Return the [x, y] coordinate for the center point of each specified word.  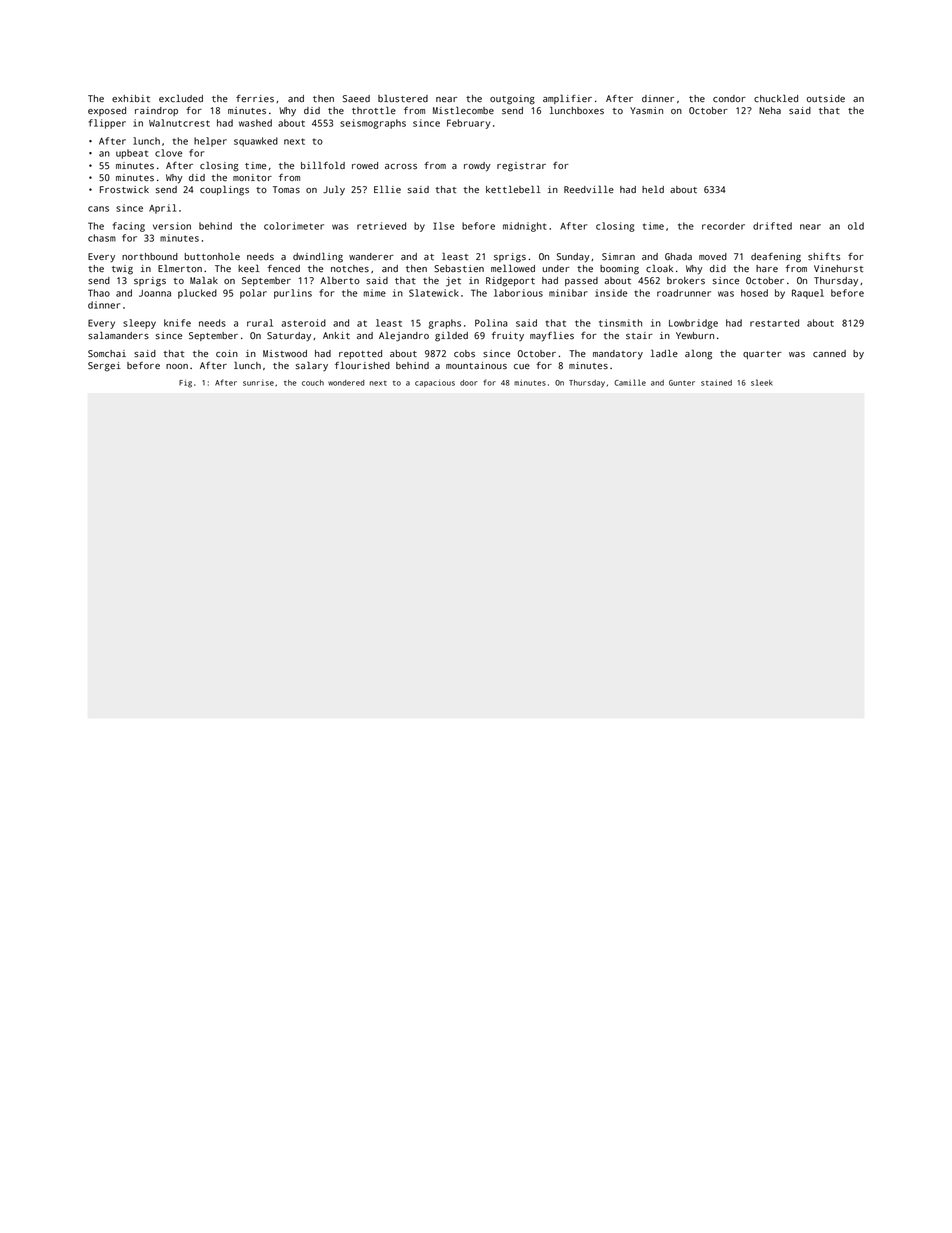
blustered [403, 98]
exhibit [131, 98]
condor [729, 98]
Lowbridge [693, 324]
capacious [435, 384]
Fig [185, 384]
